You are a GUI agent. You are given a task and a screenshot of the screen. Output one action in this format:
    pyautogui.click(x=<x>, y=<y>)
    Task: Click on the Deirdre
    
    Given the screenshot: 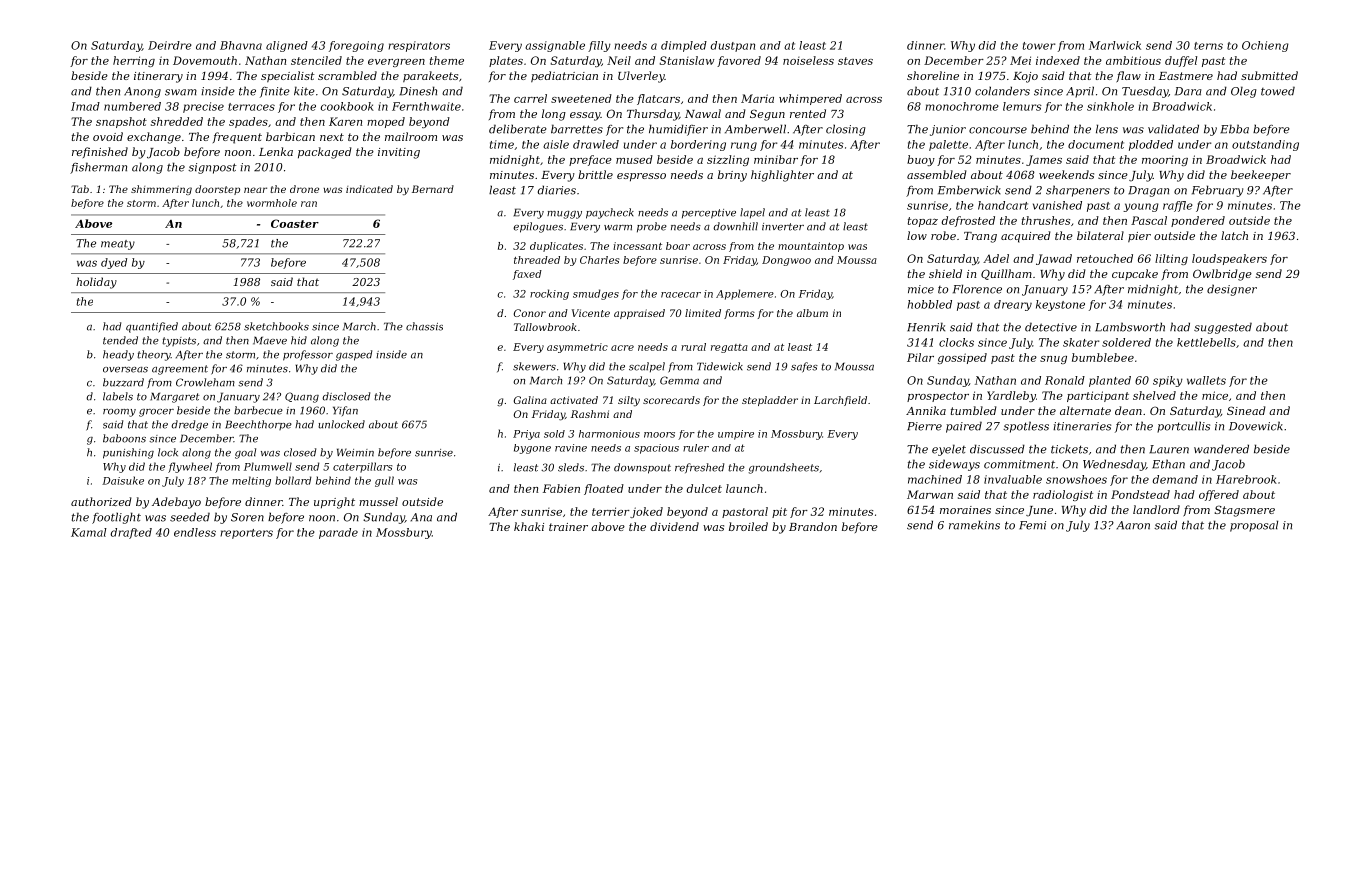 What is the action you would take?
    pyautogui.click(x=170, y=45)
